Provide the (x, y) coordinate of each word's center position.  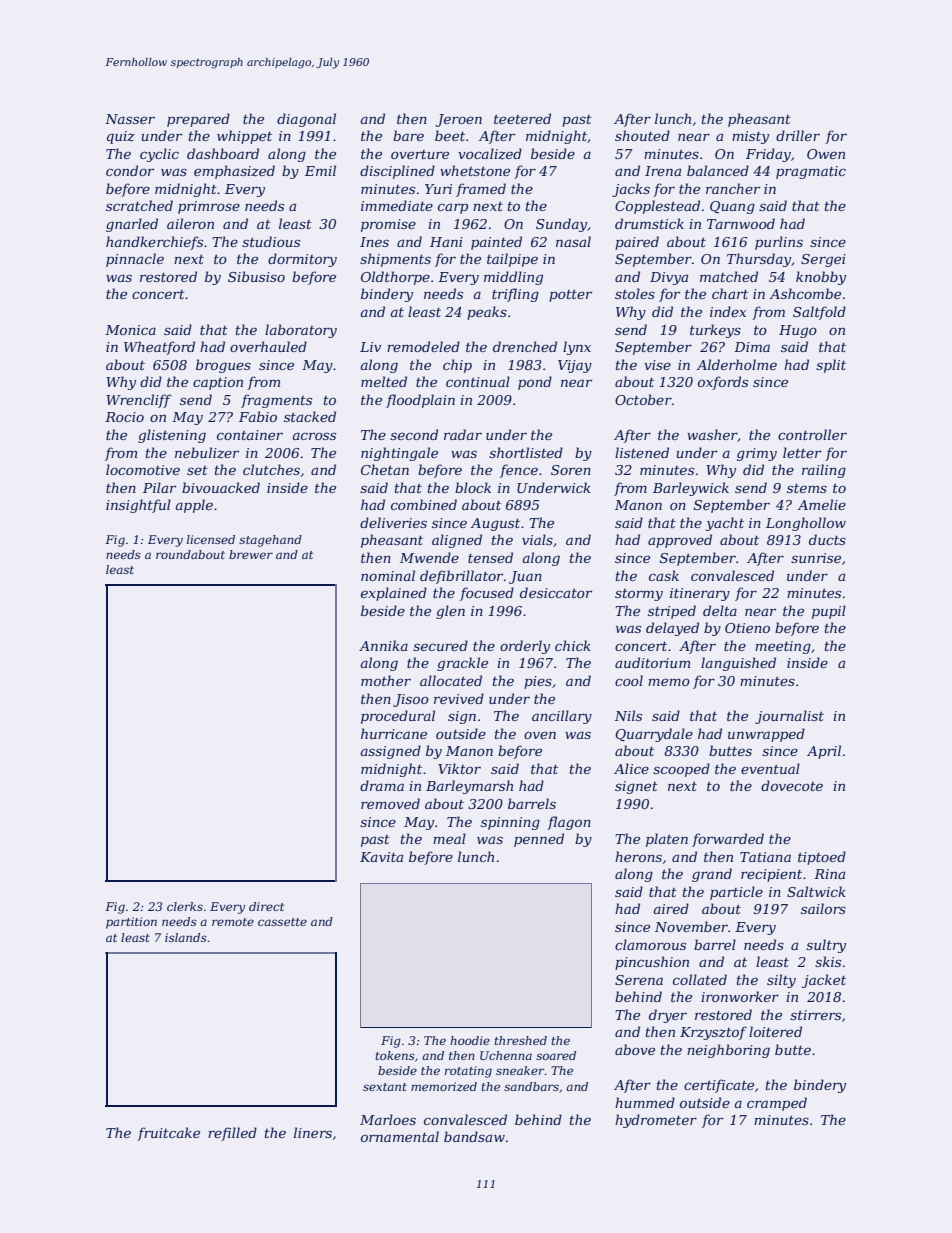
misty (750, 137)
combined (424, 504)
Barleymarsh (469, 787)
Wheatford (159, 348)
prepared (198, 120)
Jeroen (459, 120)
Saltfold (819, 313)
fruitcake (168, 1134)
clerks (185, 906)
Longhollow (806, 524)
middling (513, 278)
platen (667, 840)
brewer (251, 554)
